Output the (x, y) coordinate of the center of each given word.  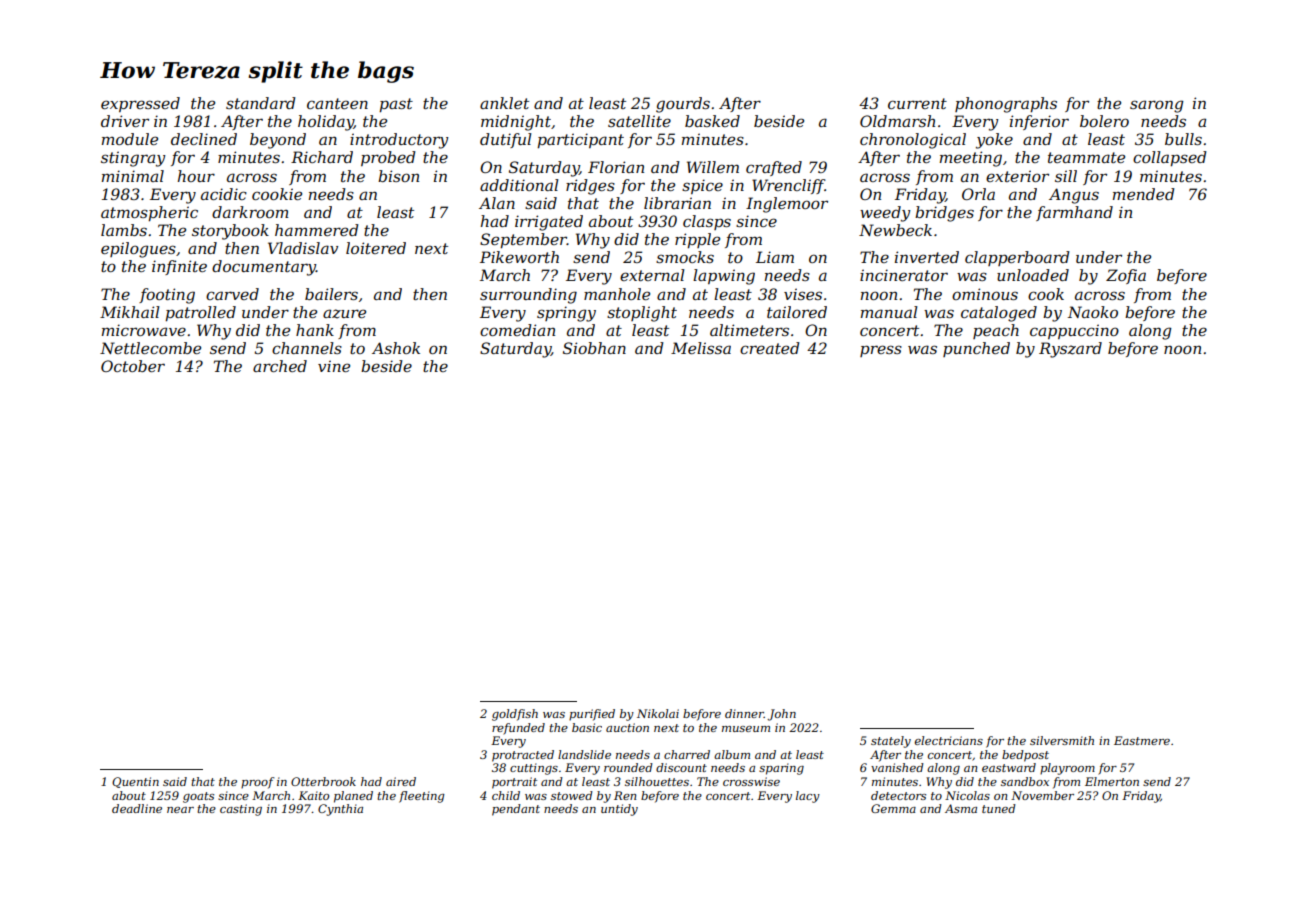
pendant (516, 810)
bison (398, 176)
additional (519, 185)
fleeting (422, 797)
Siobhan (594, 348)
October (133, 366)
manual (889, 312)
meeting (971, 159)
